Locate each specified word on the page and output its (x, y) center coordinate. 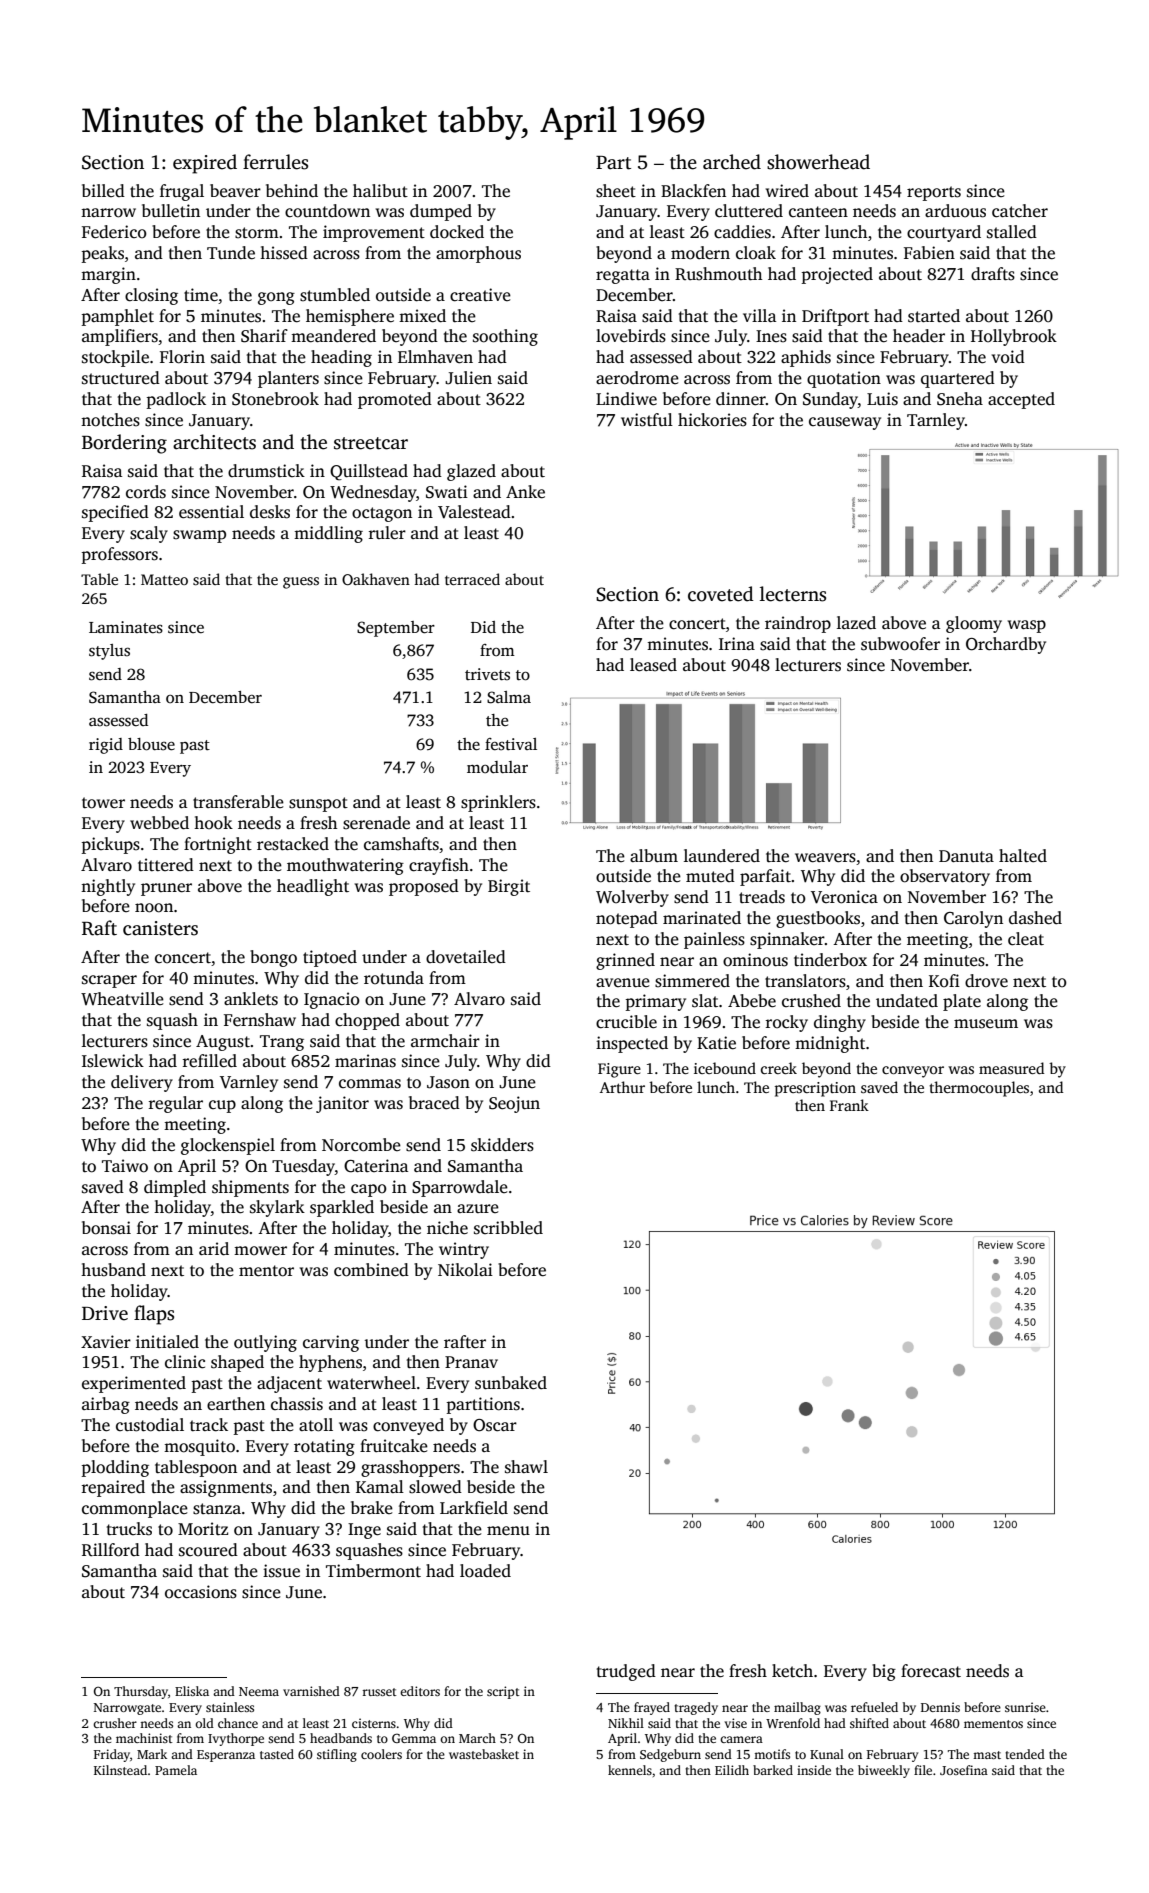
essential (211, 512)
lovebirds (631, 336)
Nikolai (465, 1270)
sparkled (342, 1208)
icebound (725, 1068)
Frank (849, 1105)
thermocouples (979, 1089)
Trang (282, 1043)
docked (457, 232)
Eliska (192, 1691)
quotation (844, 379)
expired (205, 164)
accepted (1021, 400)
